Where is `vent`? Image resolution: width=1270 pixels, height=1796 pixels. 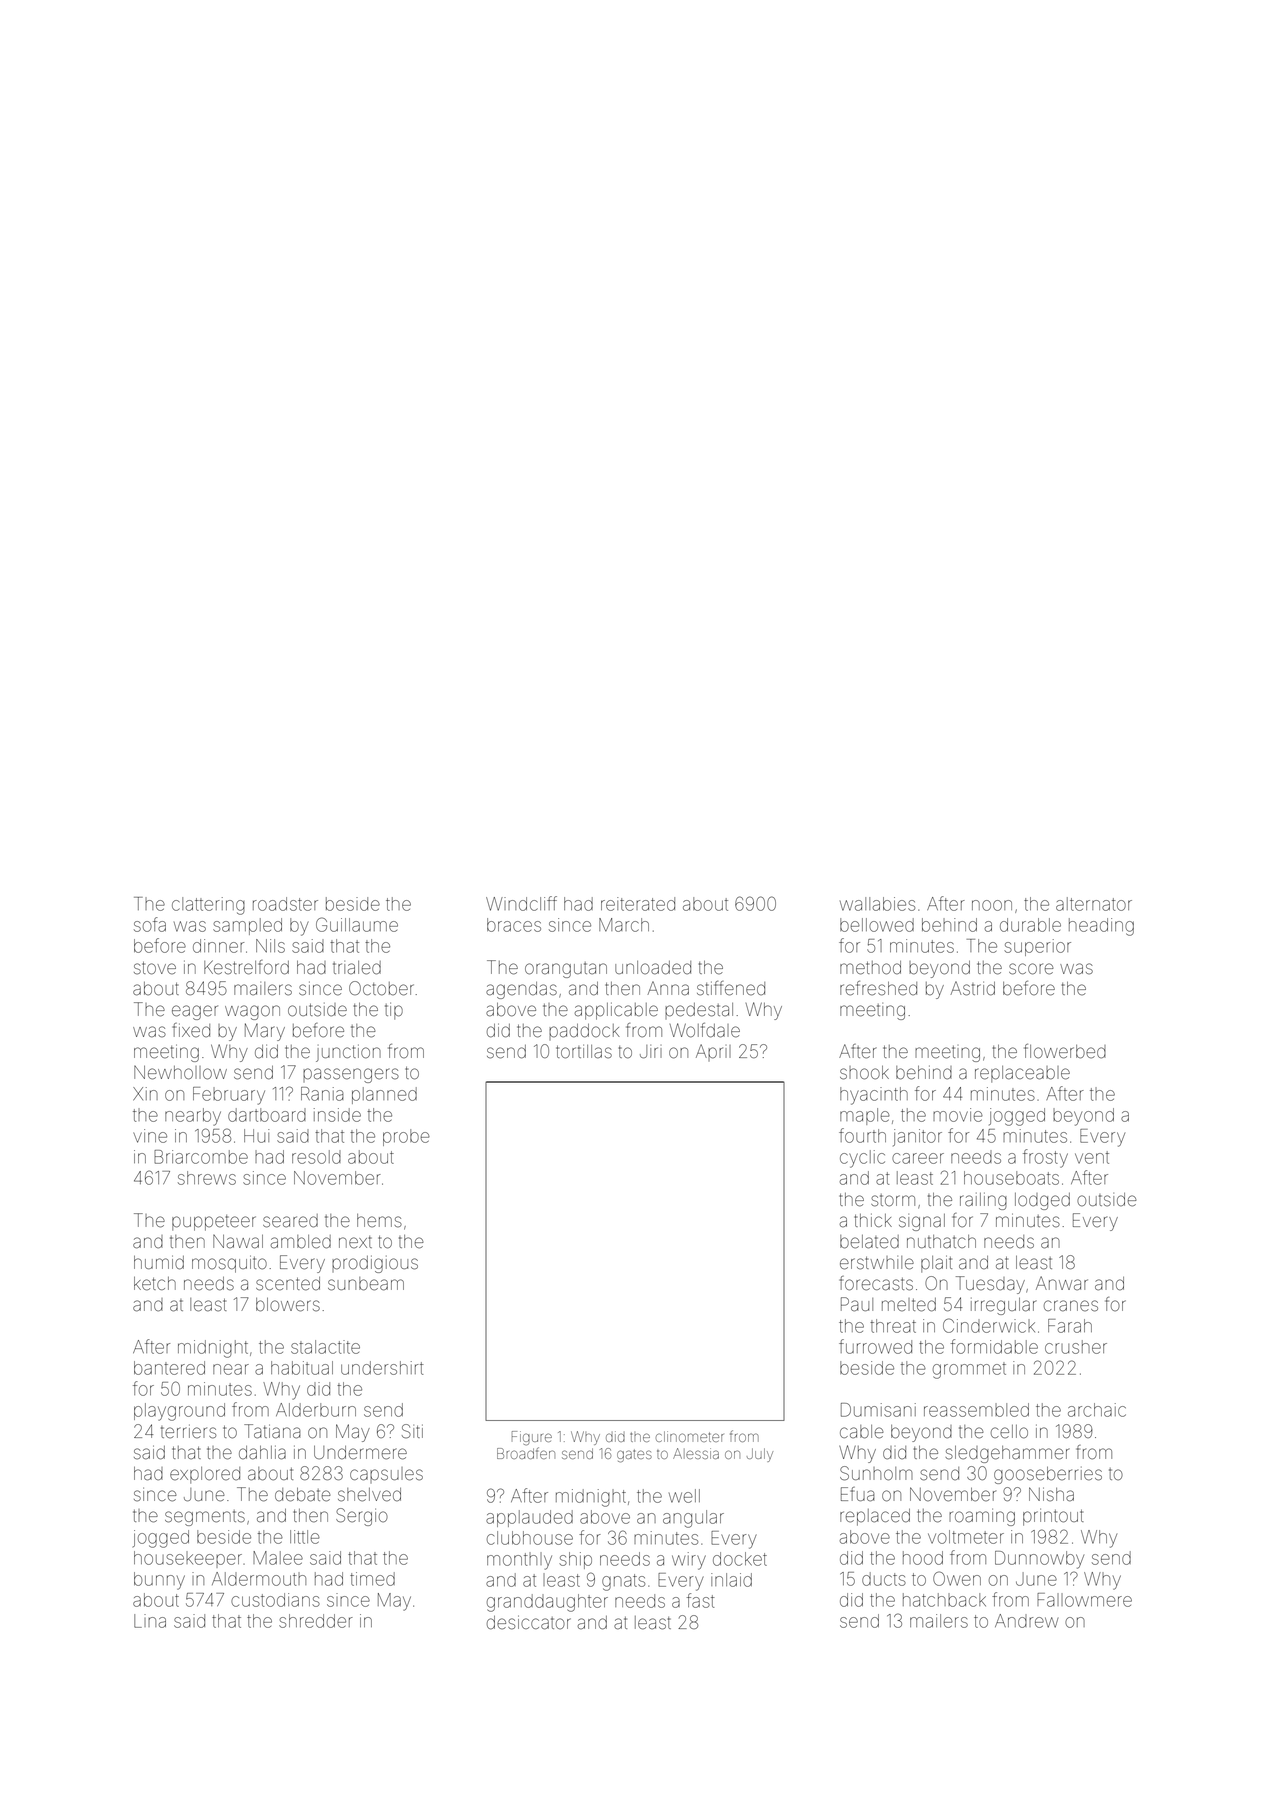
vent is located at coordinates (1092, 1157).
